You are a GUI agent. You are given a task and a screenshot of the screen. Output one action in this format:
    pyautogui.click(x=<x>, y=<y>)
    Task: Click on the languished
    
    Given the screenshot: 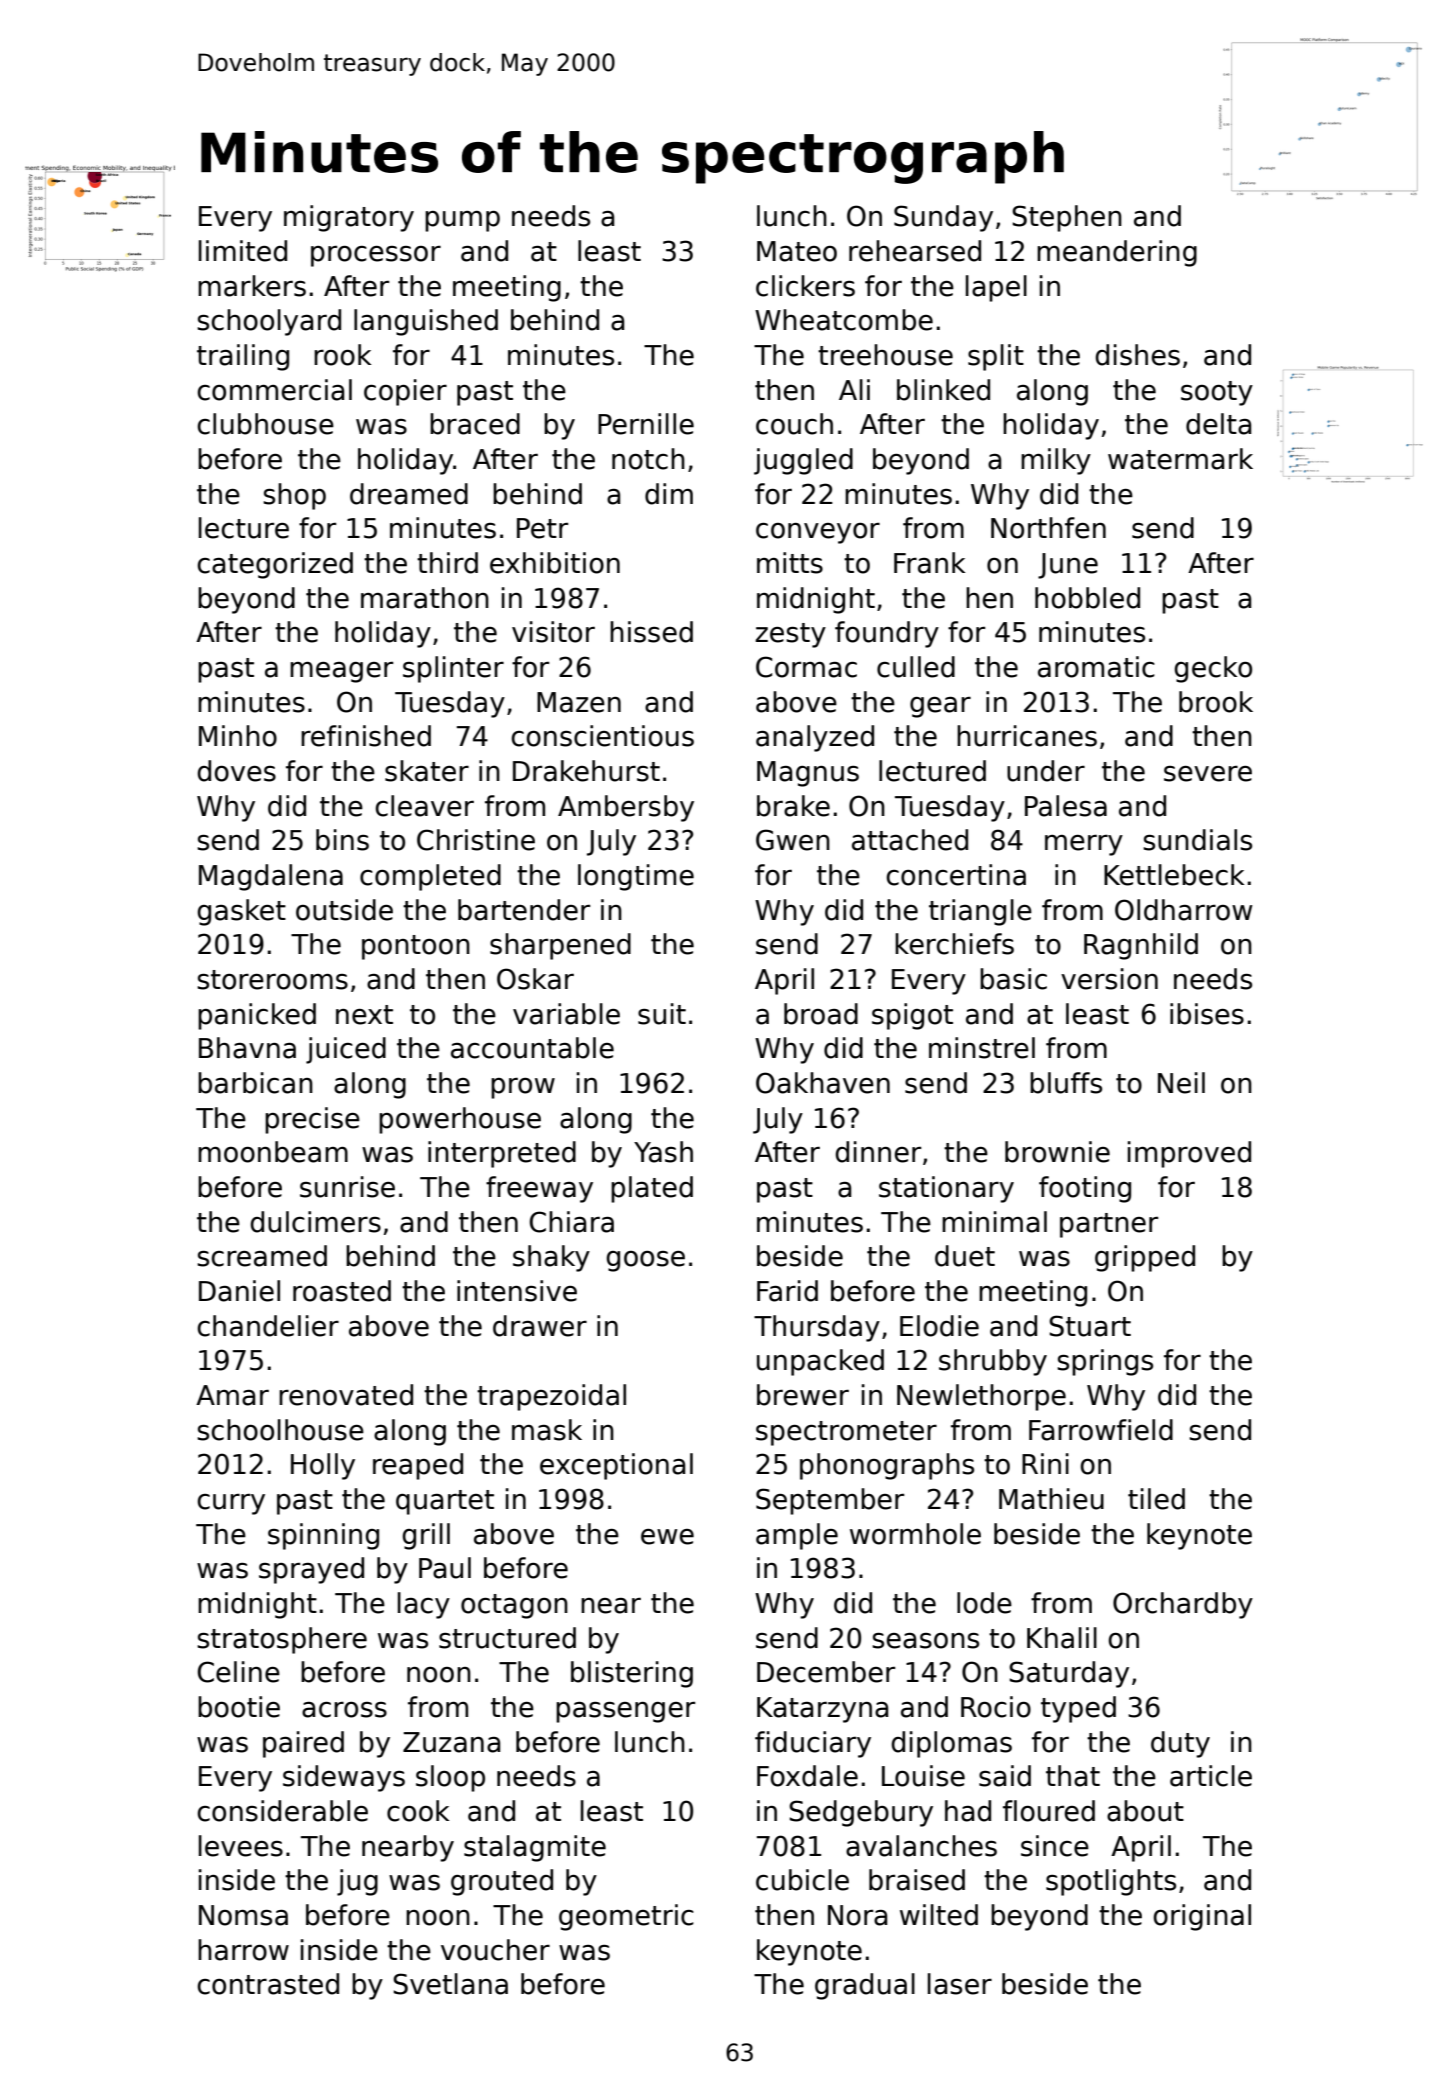 What is the action you would take?
    pyautogui.click(x=426, y=322)
